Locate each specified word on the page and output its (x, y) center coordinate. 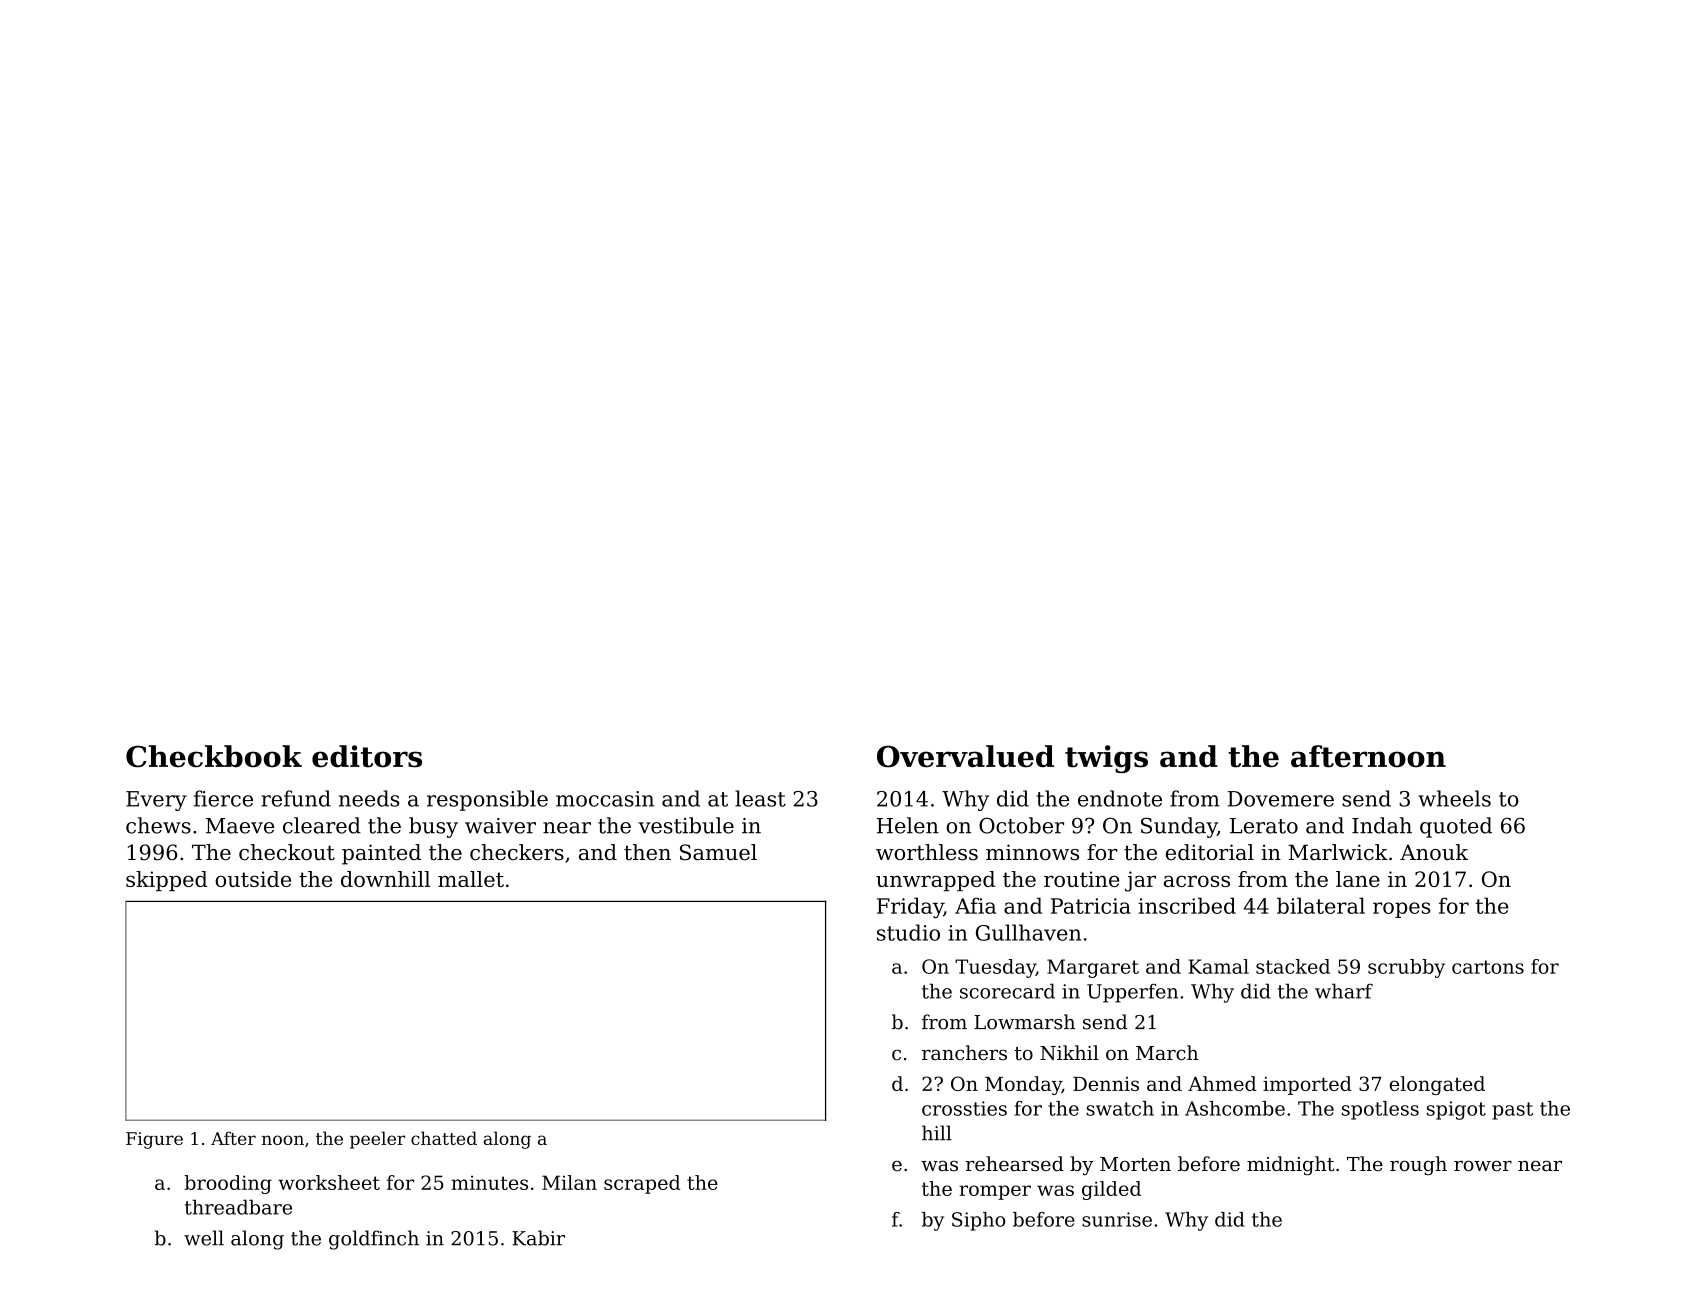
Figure (154, 1140)
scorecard (1007, 991)
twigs (1106, 759)
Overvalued (965, 756)
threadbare (238, 1207)
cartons (1488, 967)
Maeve (240, 826)
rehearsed (1015, 1164)
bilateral (1321, 905)
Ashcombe (1235, 1108)
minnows (1032, 852)
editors (367, 756)
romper (995, 1192)
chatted (444, 1138)
